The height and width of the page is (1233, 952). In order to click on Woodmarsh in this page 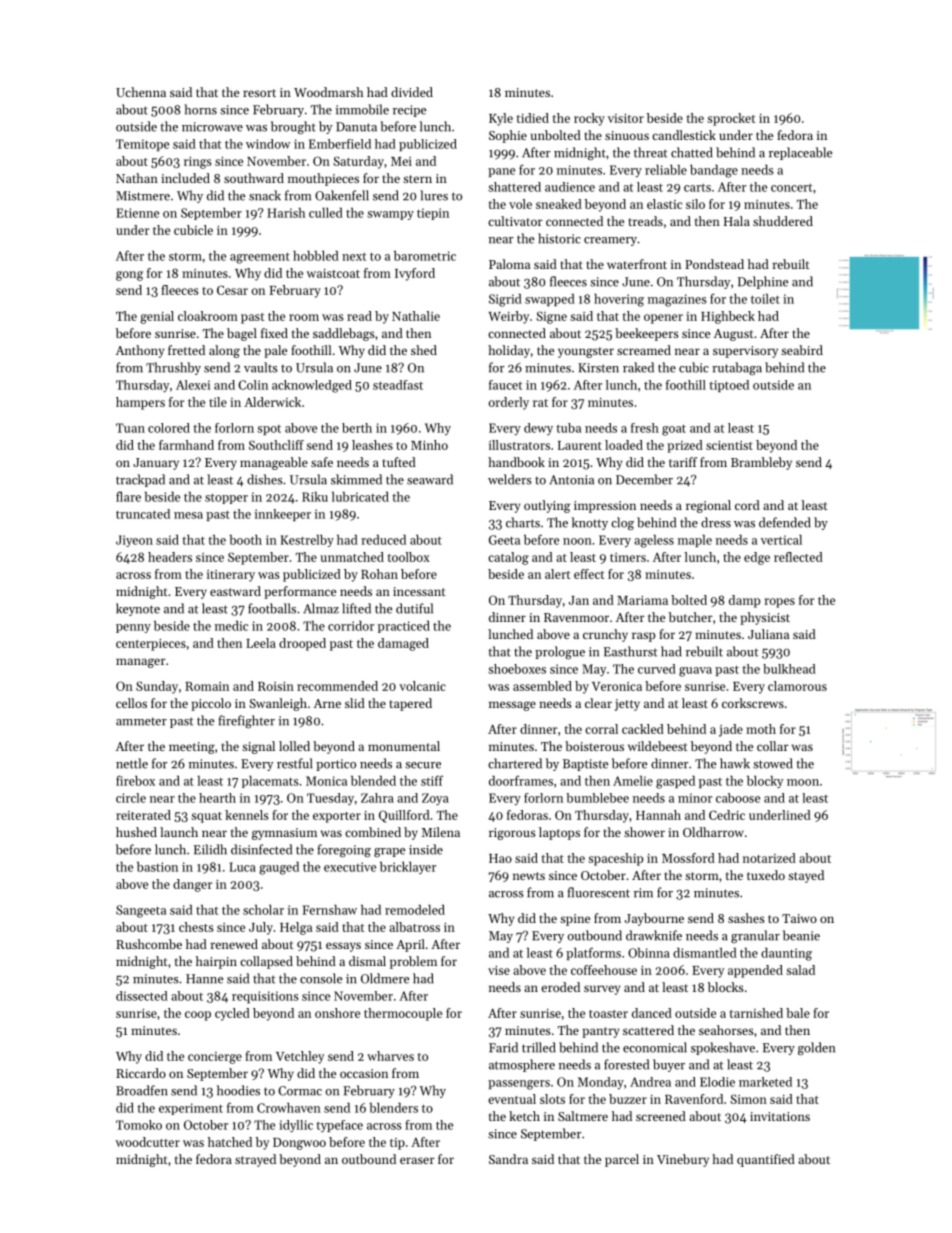, I will do `click(328, 92)`.
